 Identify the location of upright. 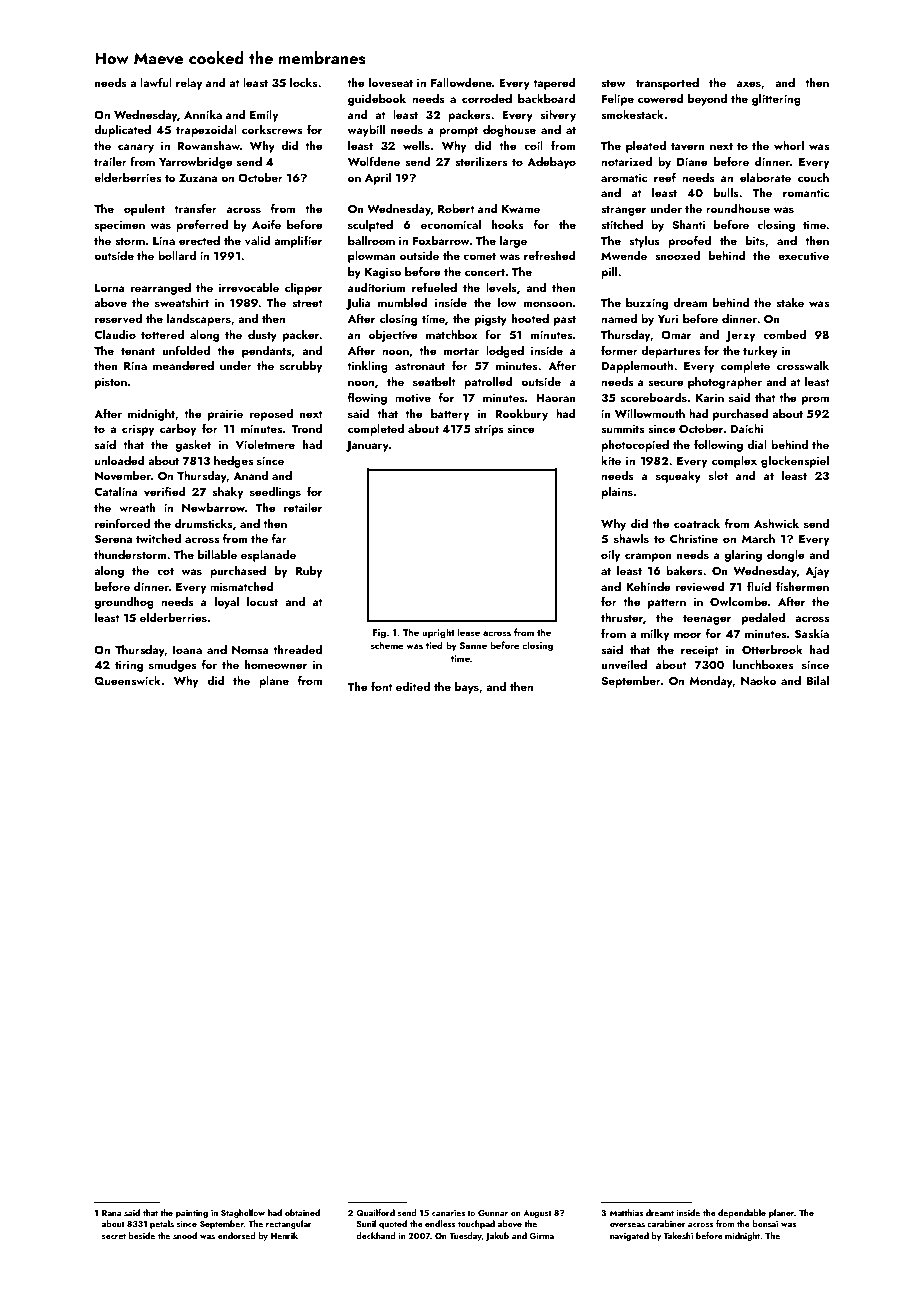
(438, 633).
